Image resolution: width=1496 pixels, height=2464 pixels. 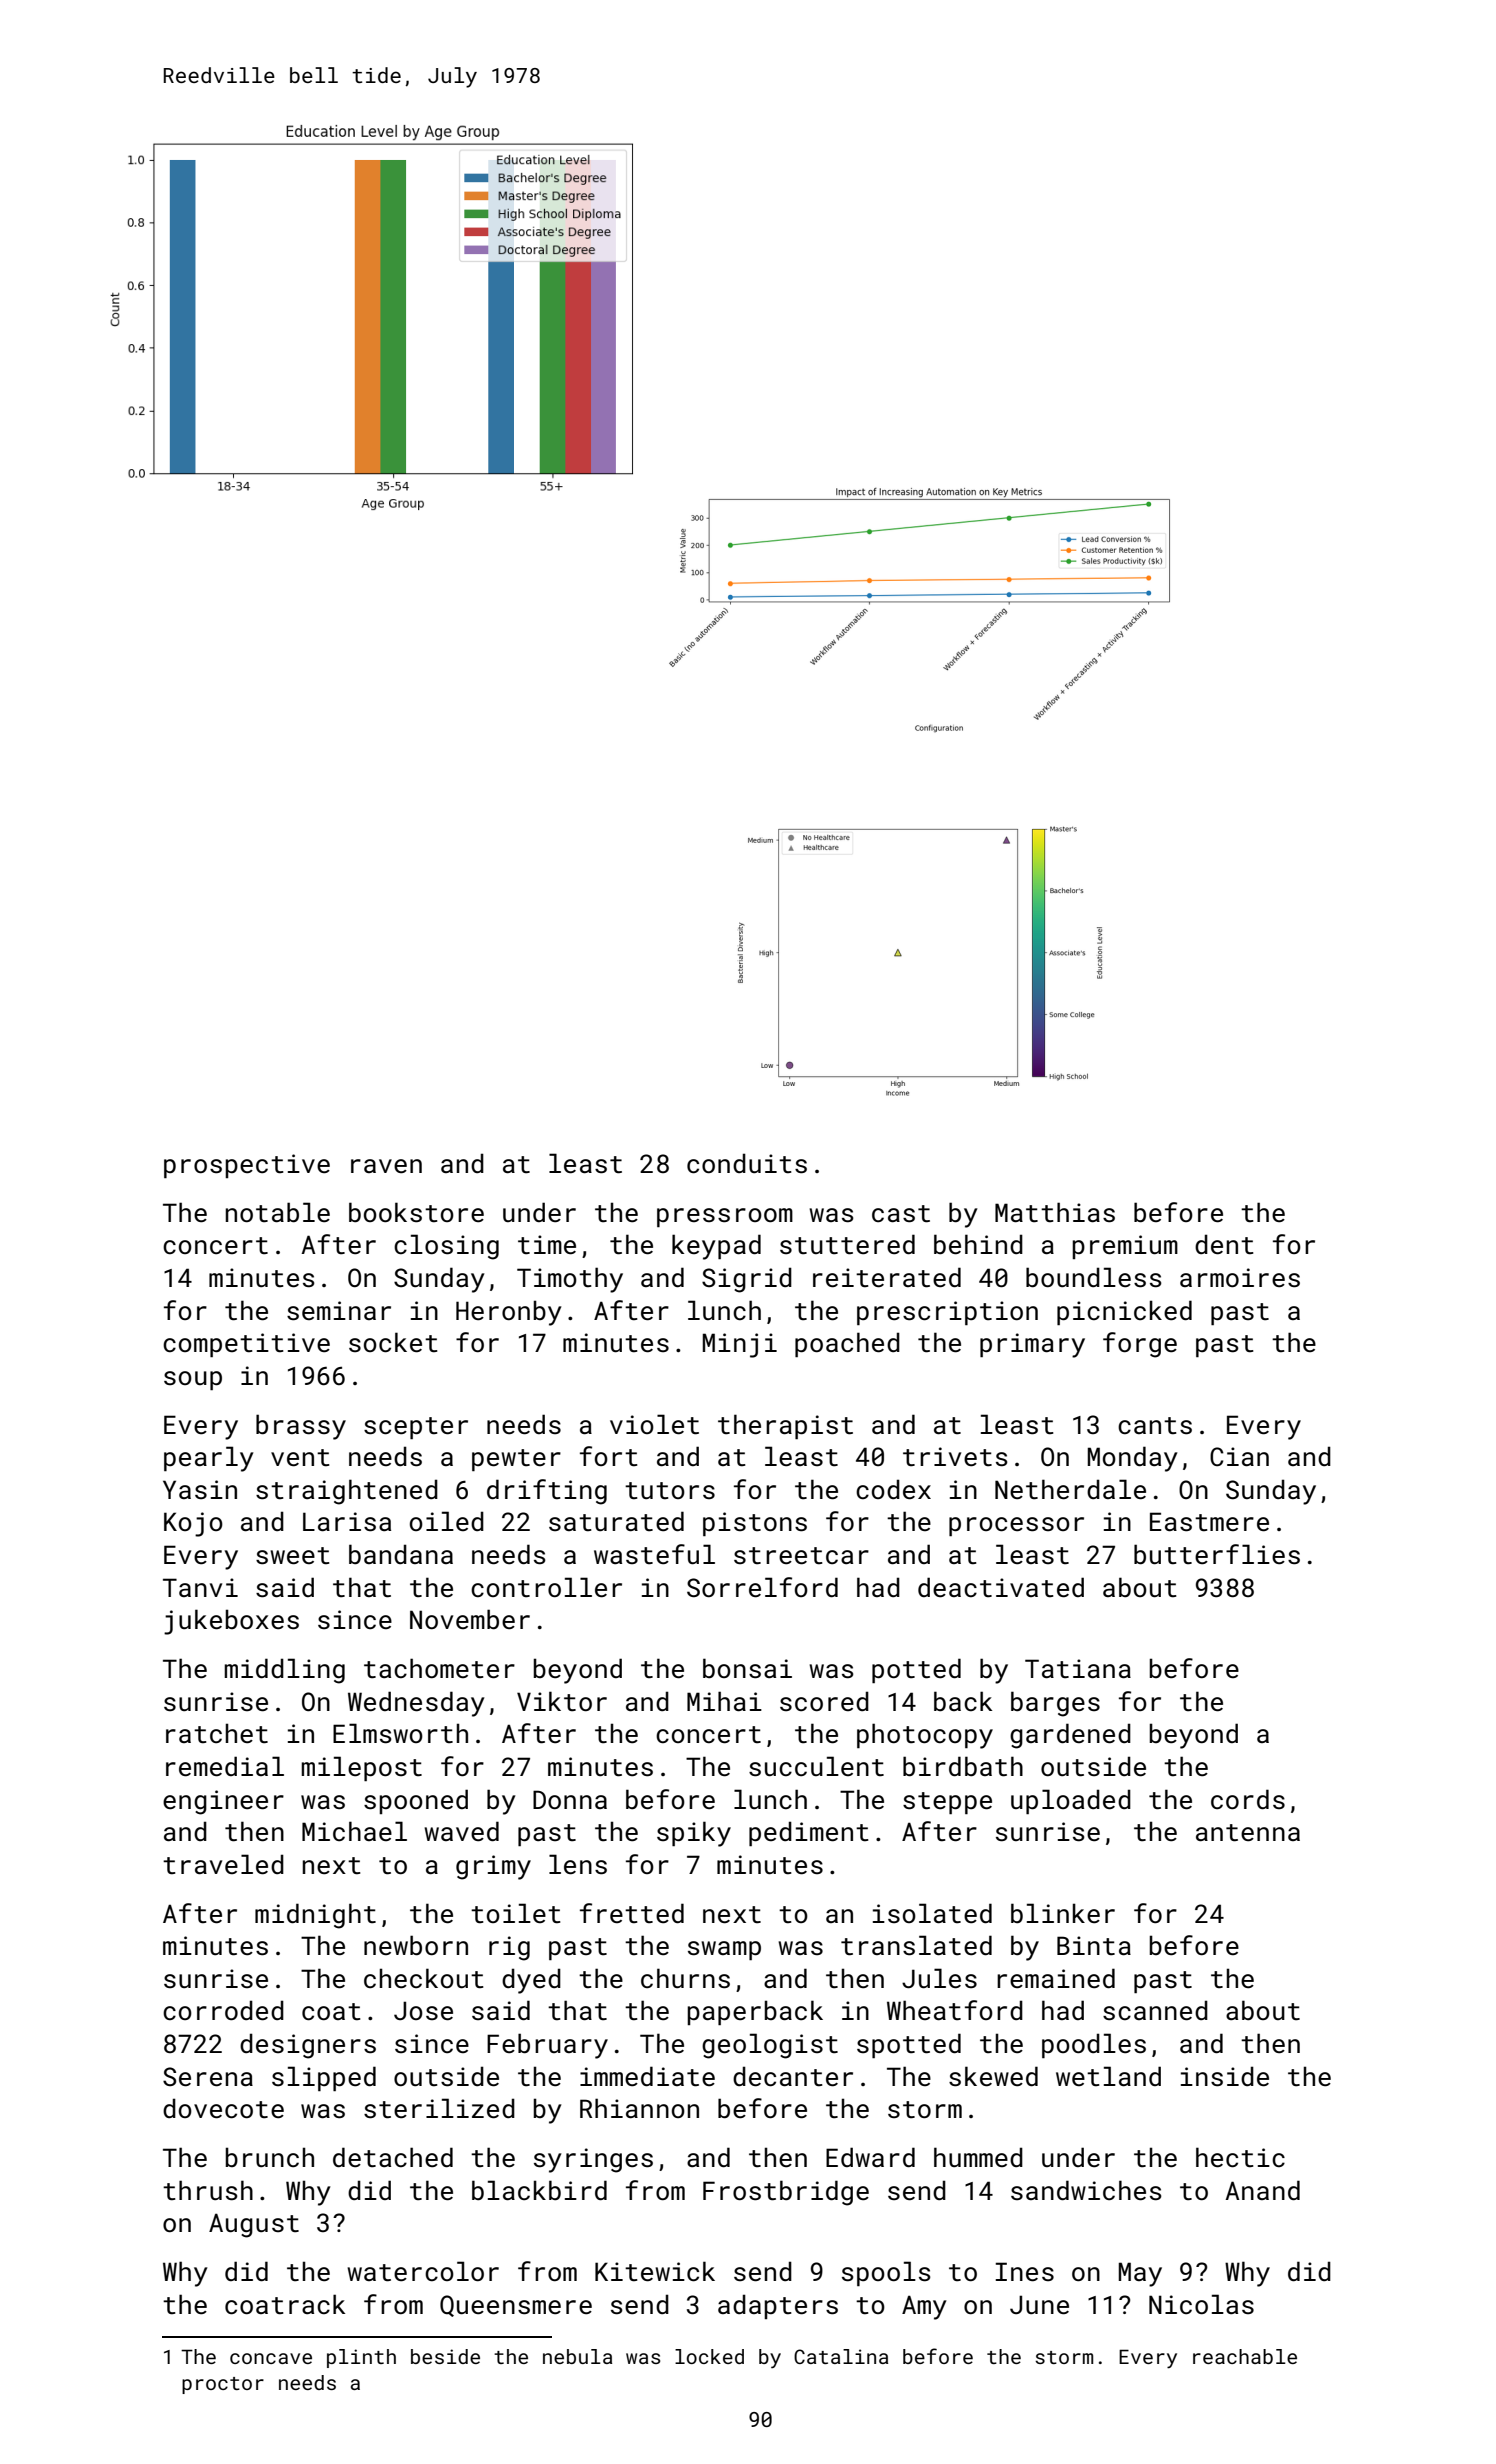 What do you see at coordinates (924, 2307) in the screenshot?
I see `Amy` at bounding box center [924, 2307].
